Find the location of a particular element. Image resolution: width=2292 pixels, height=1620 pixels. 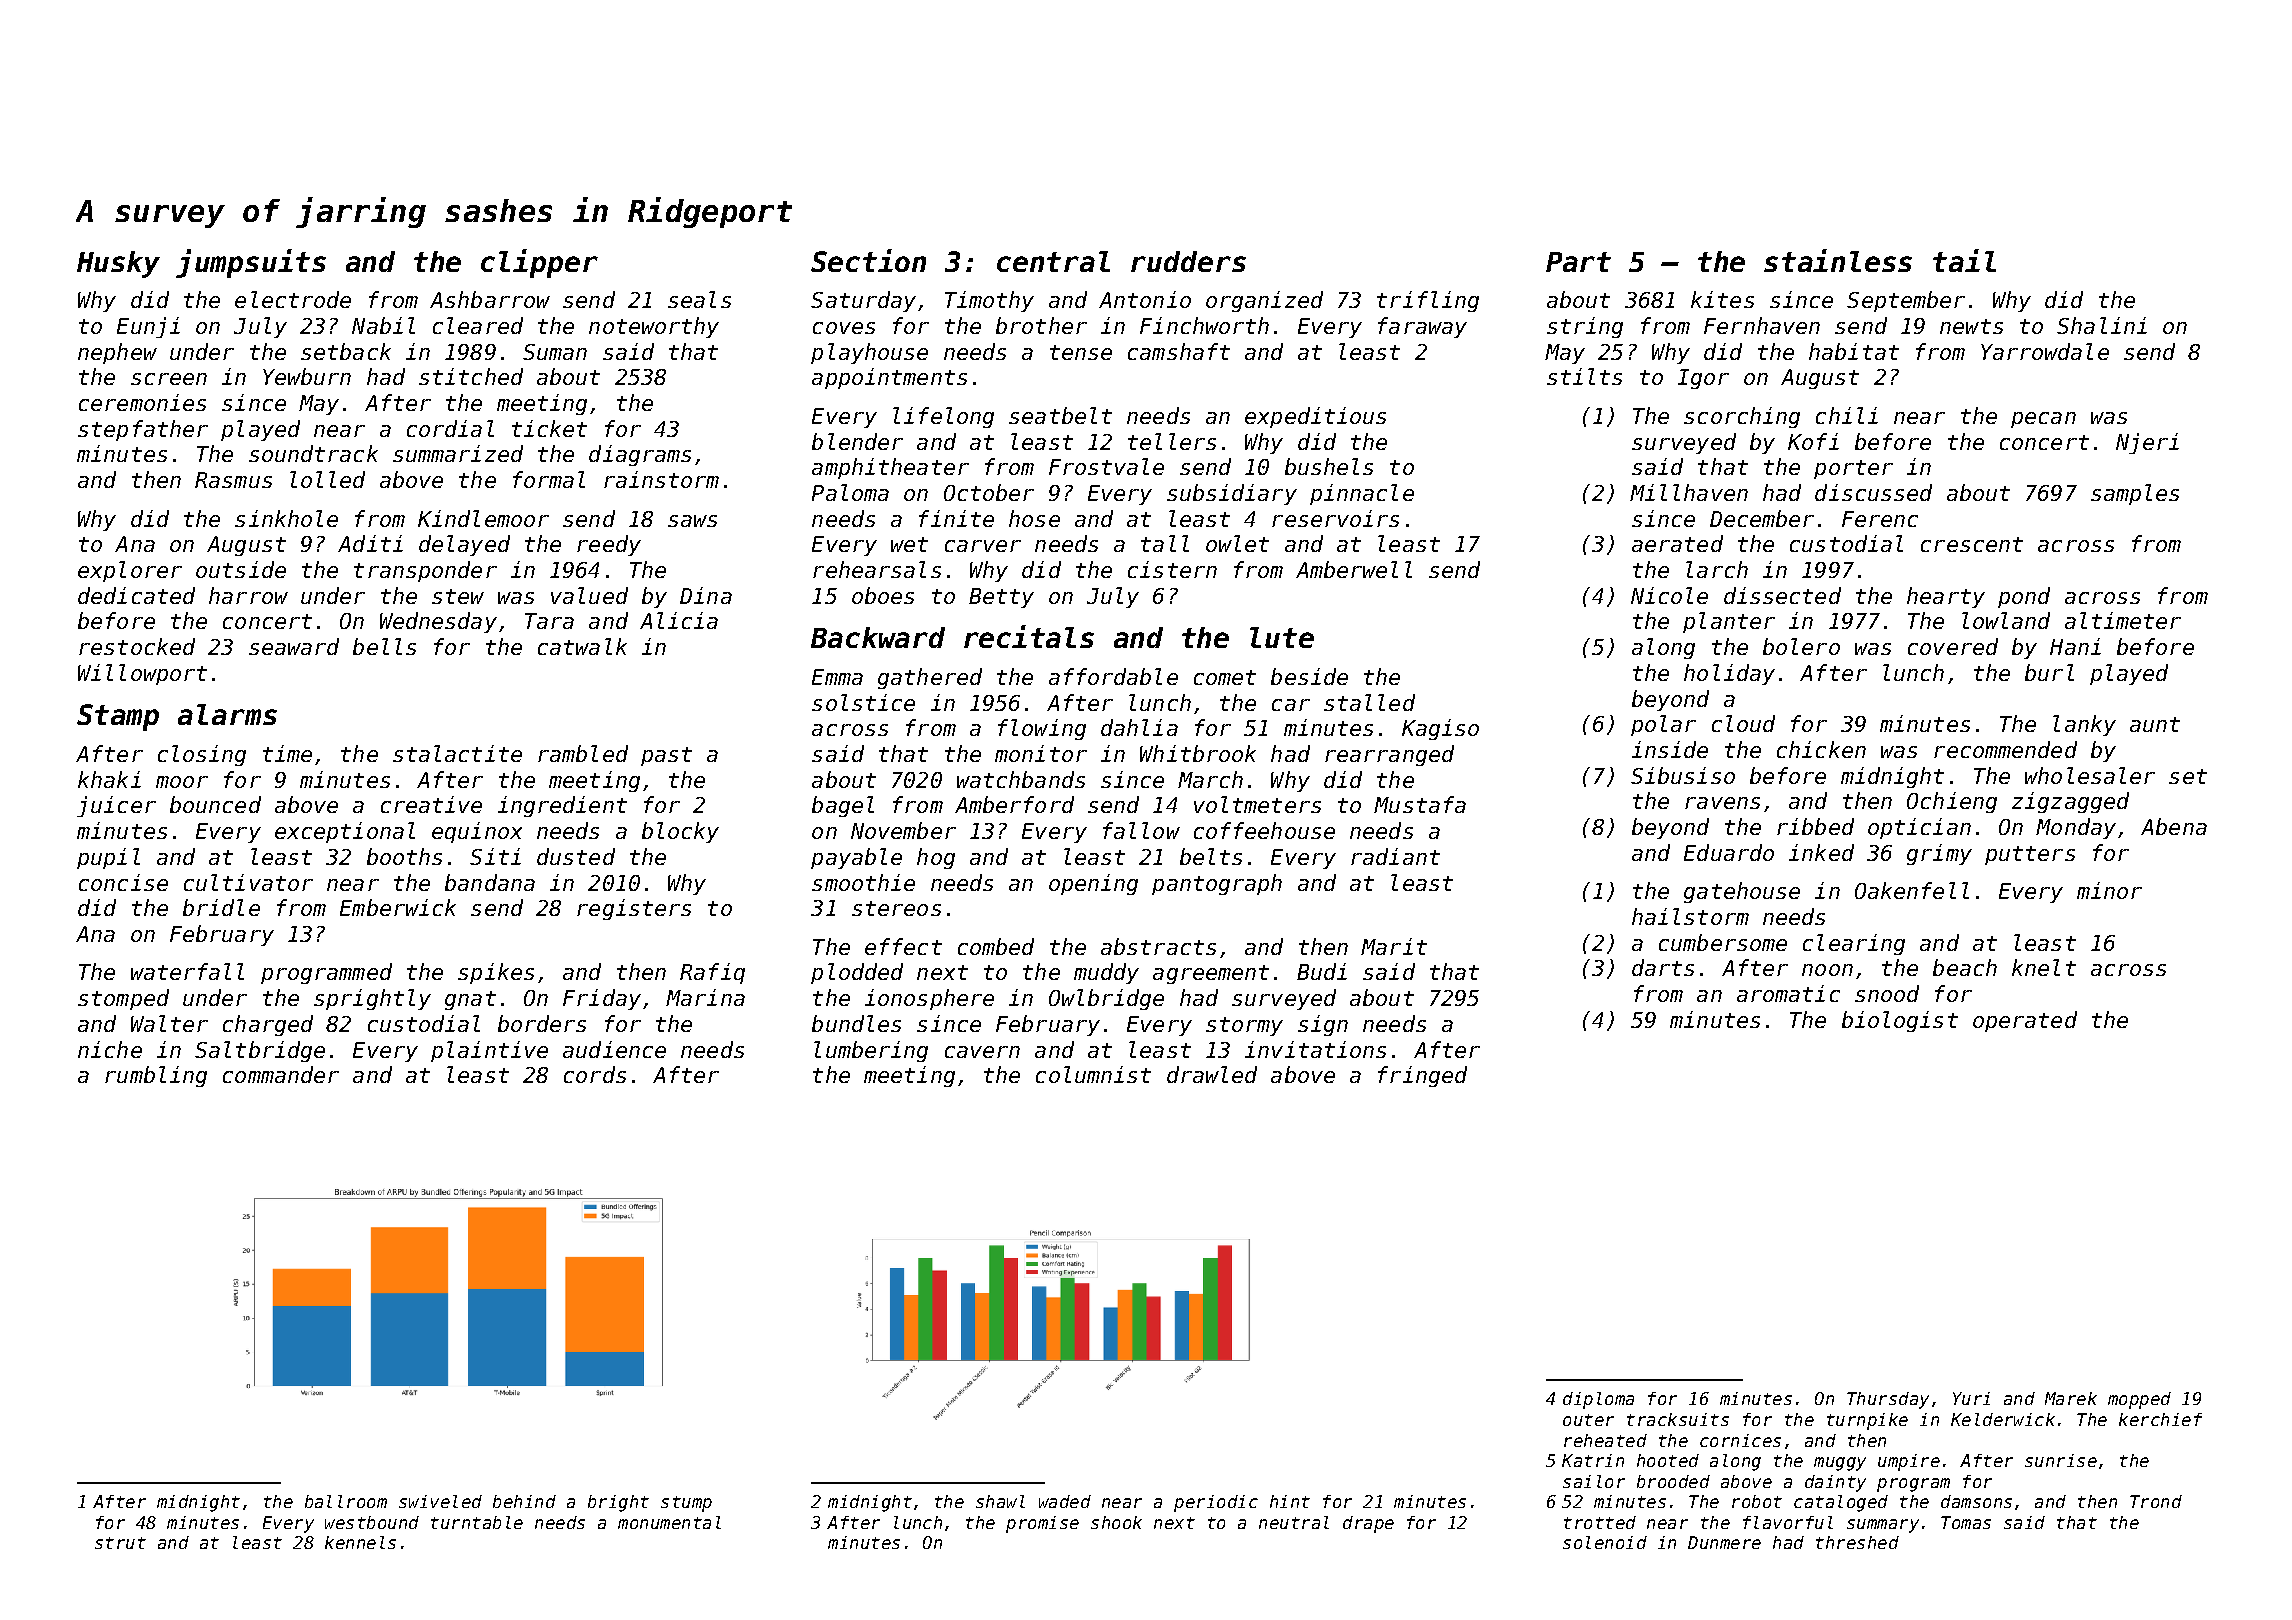

recitals is located at coordinates (1029, 636).
